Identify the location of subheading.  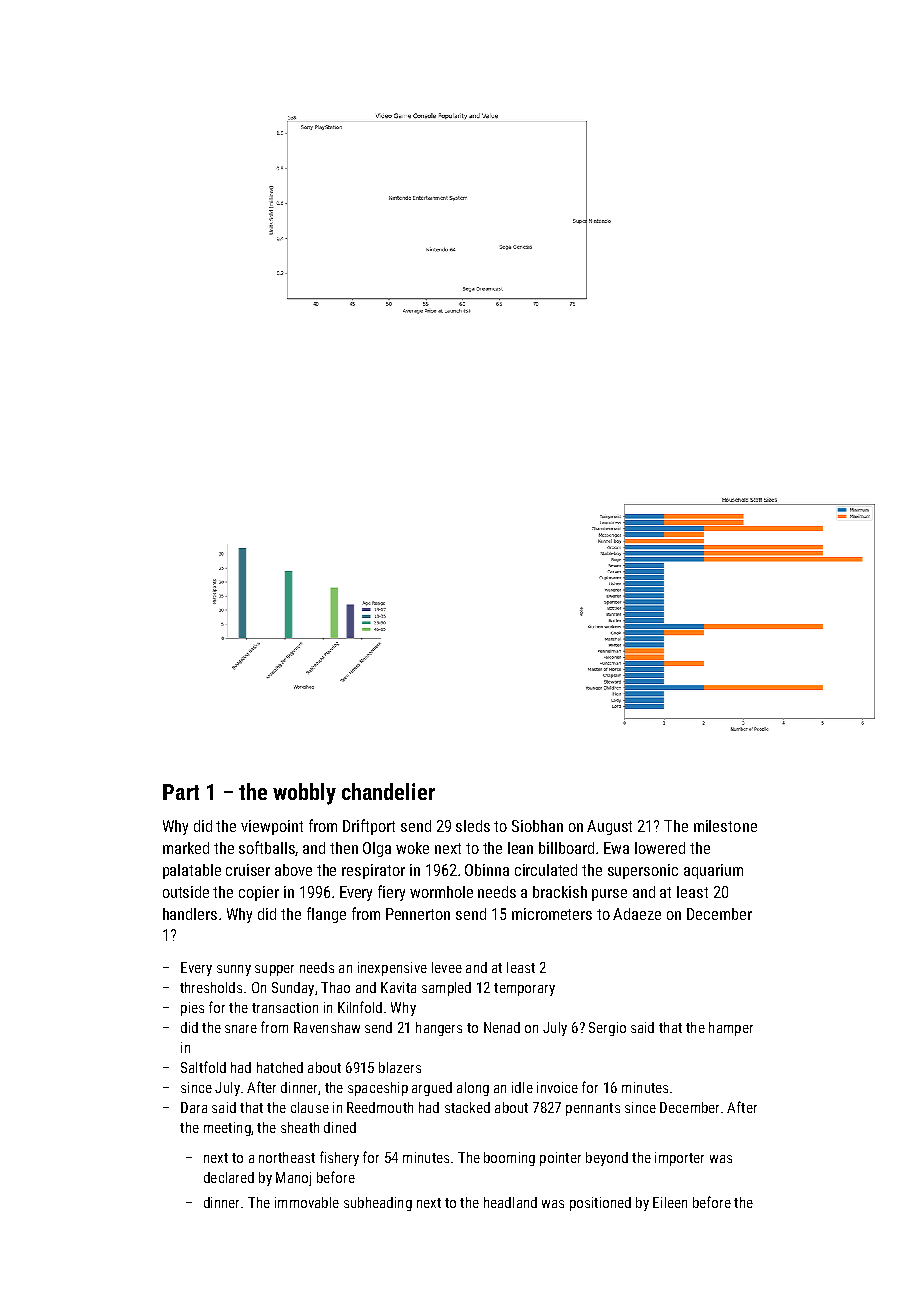
(378, 1204).
